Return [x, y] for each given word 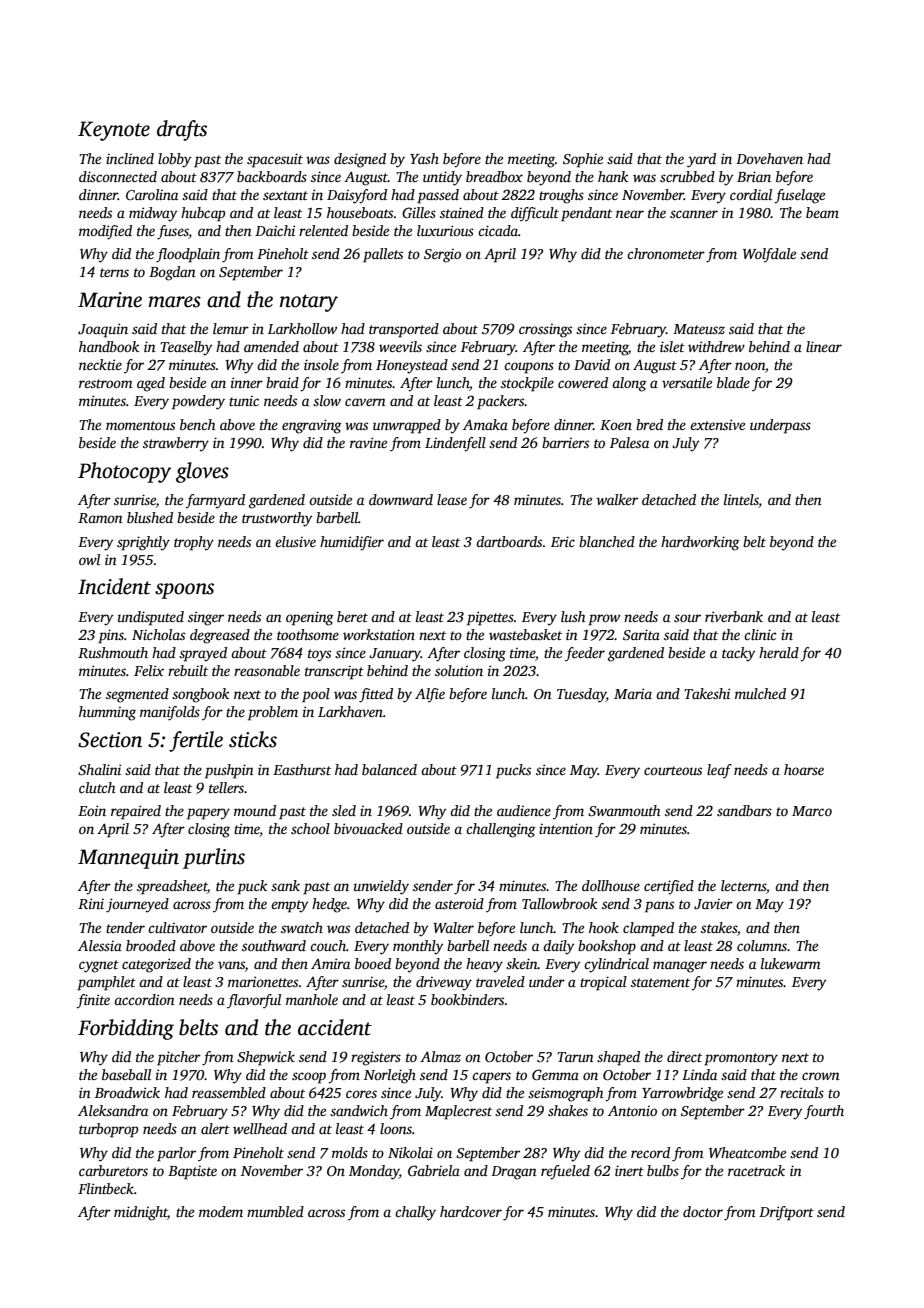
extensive [717, 424]
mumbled [275, 1211]
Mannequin [128, 859]
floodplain [188, 255]
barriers [565, 442]
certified [669, 887]
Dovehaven [769, 158]
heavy [484, 965]
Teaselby [186, 348]
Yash [424, 158]
